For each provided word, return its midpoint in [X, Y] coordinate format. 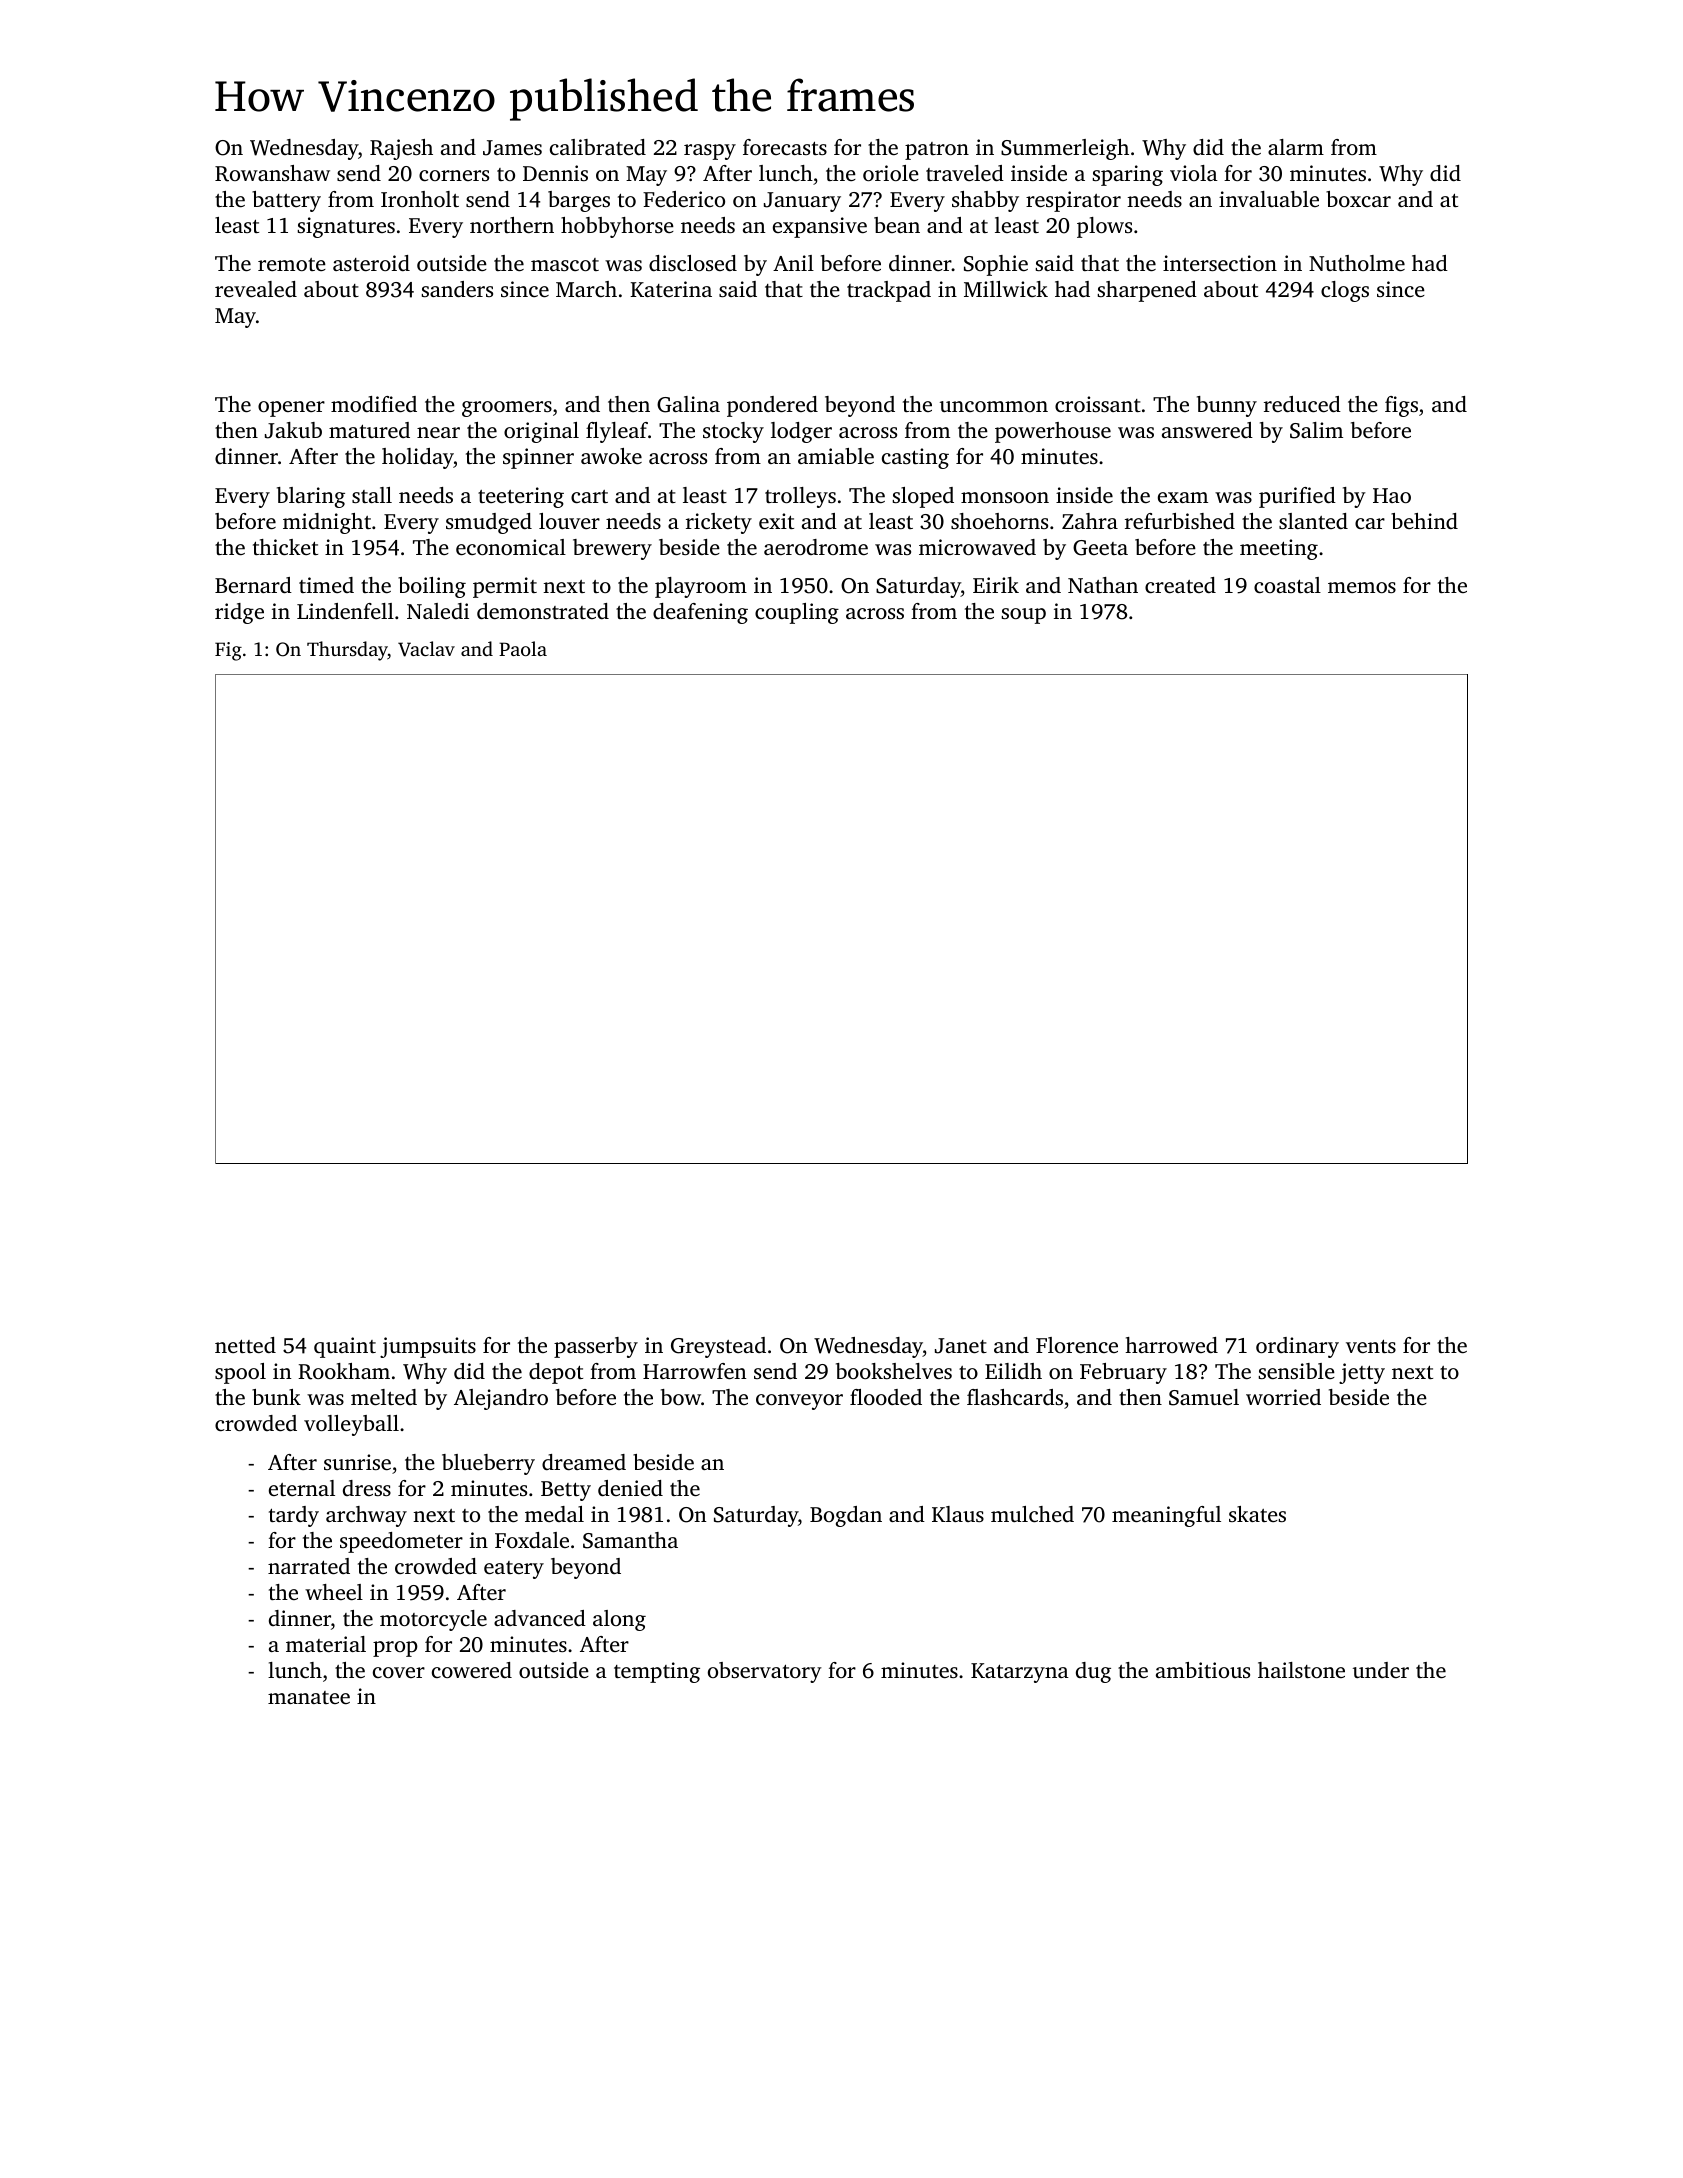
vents [1371, 1346]
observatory [765, 1672]
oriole [891, 173]
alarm [1296, 147]
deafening [700, 613]
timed [326, 585]
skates [1257, 1514]
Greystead [718, 1347]
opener [291, 409]
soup [1023, 616]
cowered [472, 1670]
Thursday [347, 651]
